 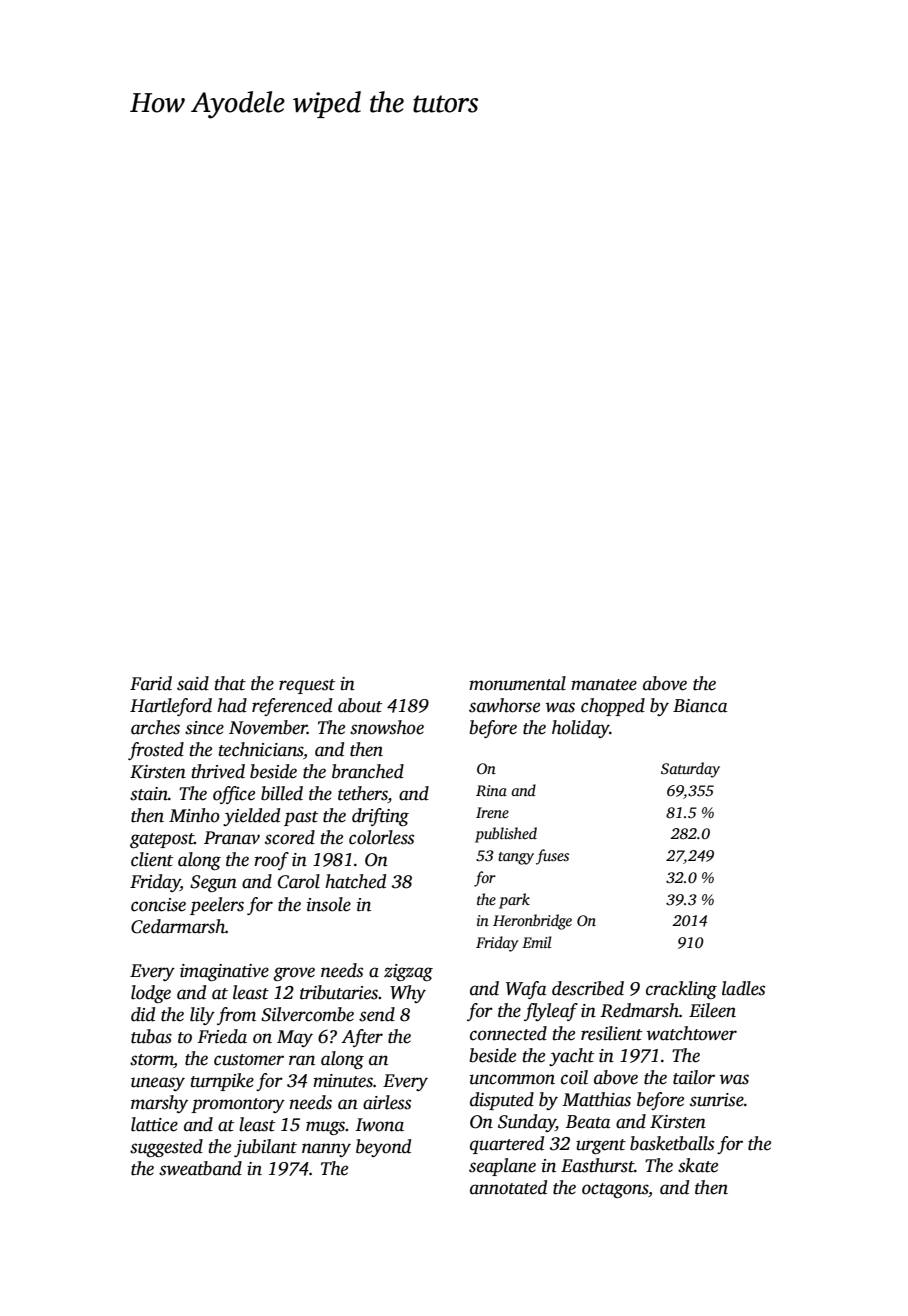 What do you see at coordinates (717, 1100) in the page?
I see `sunrise` at bounding box center [717, 1100].
